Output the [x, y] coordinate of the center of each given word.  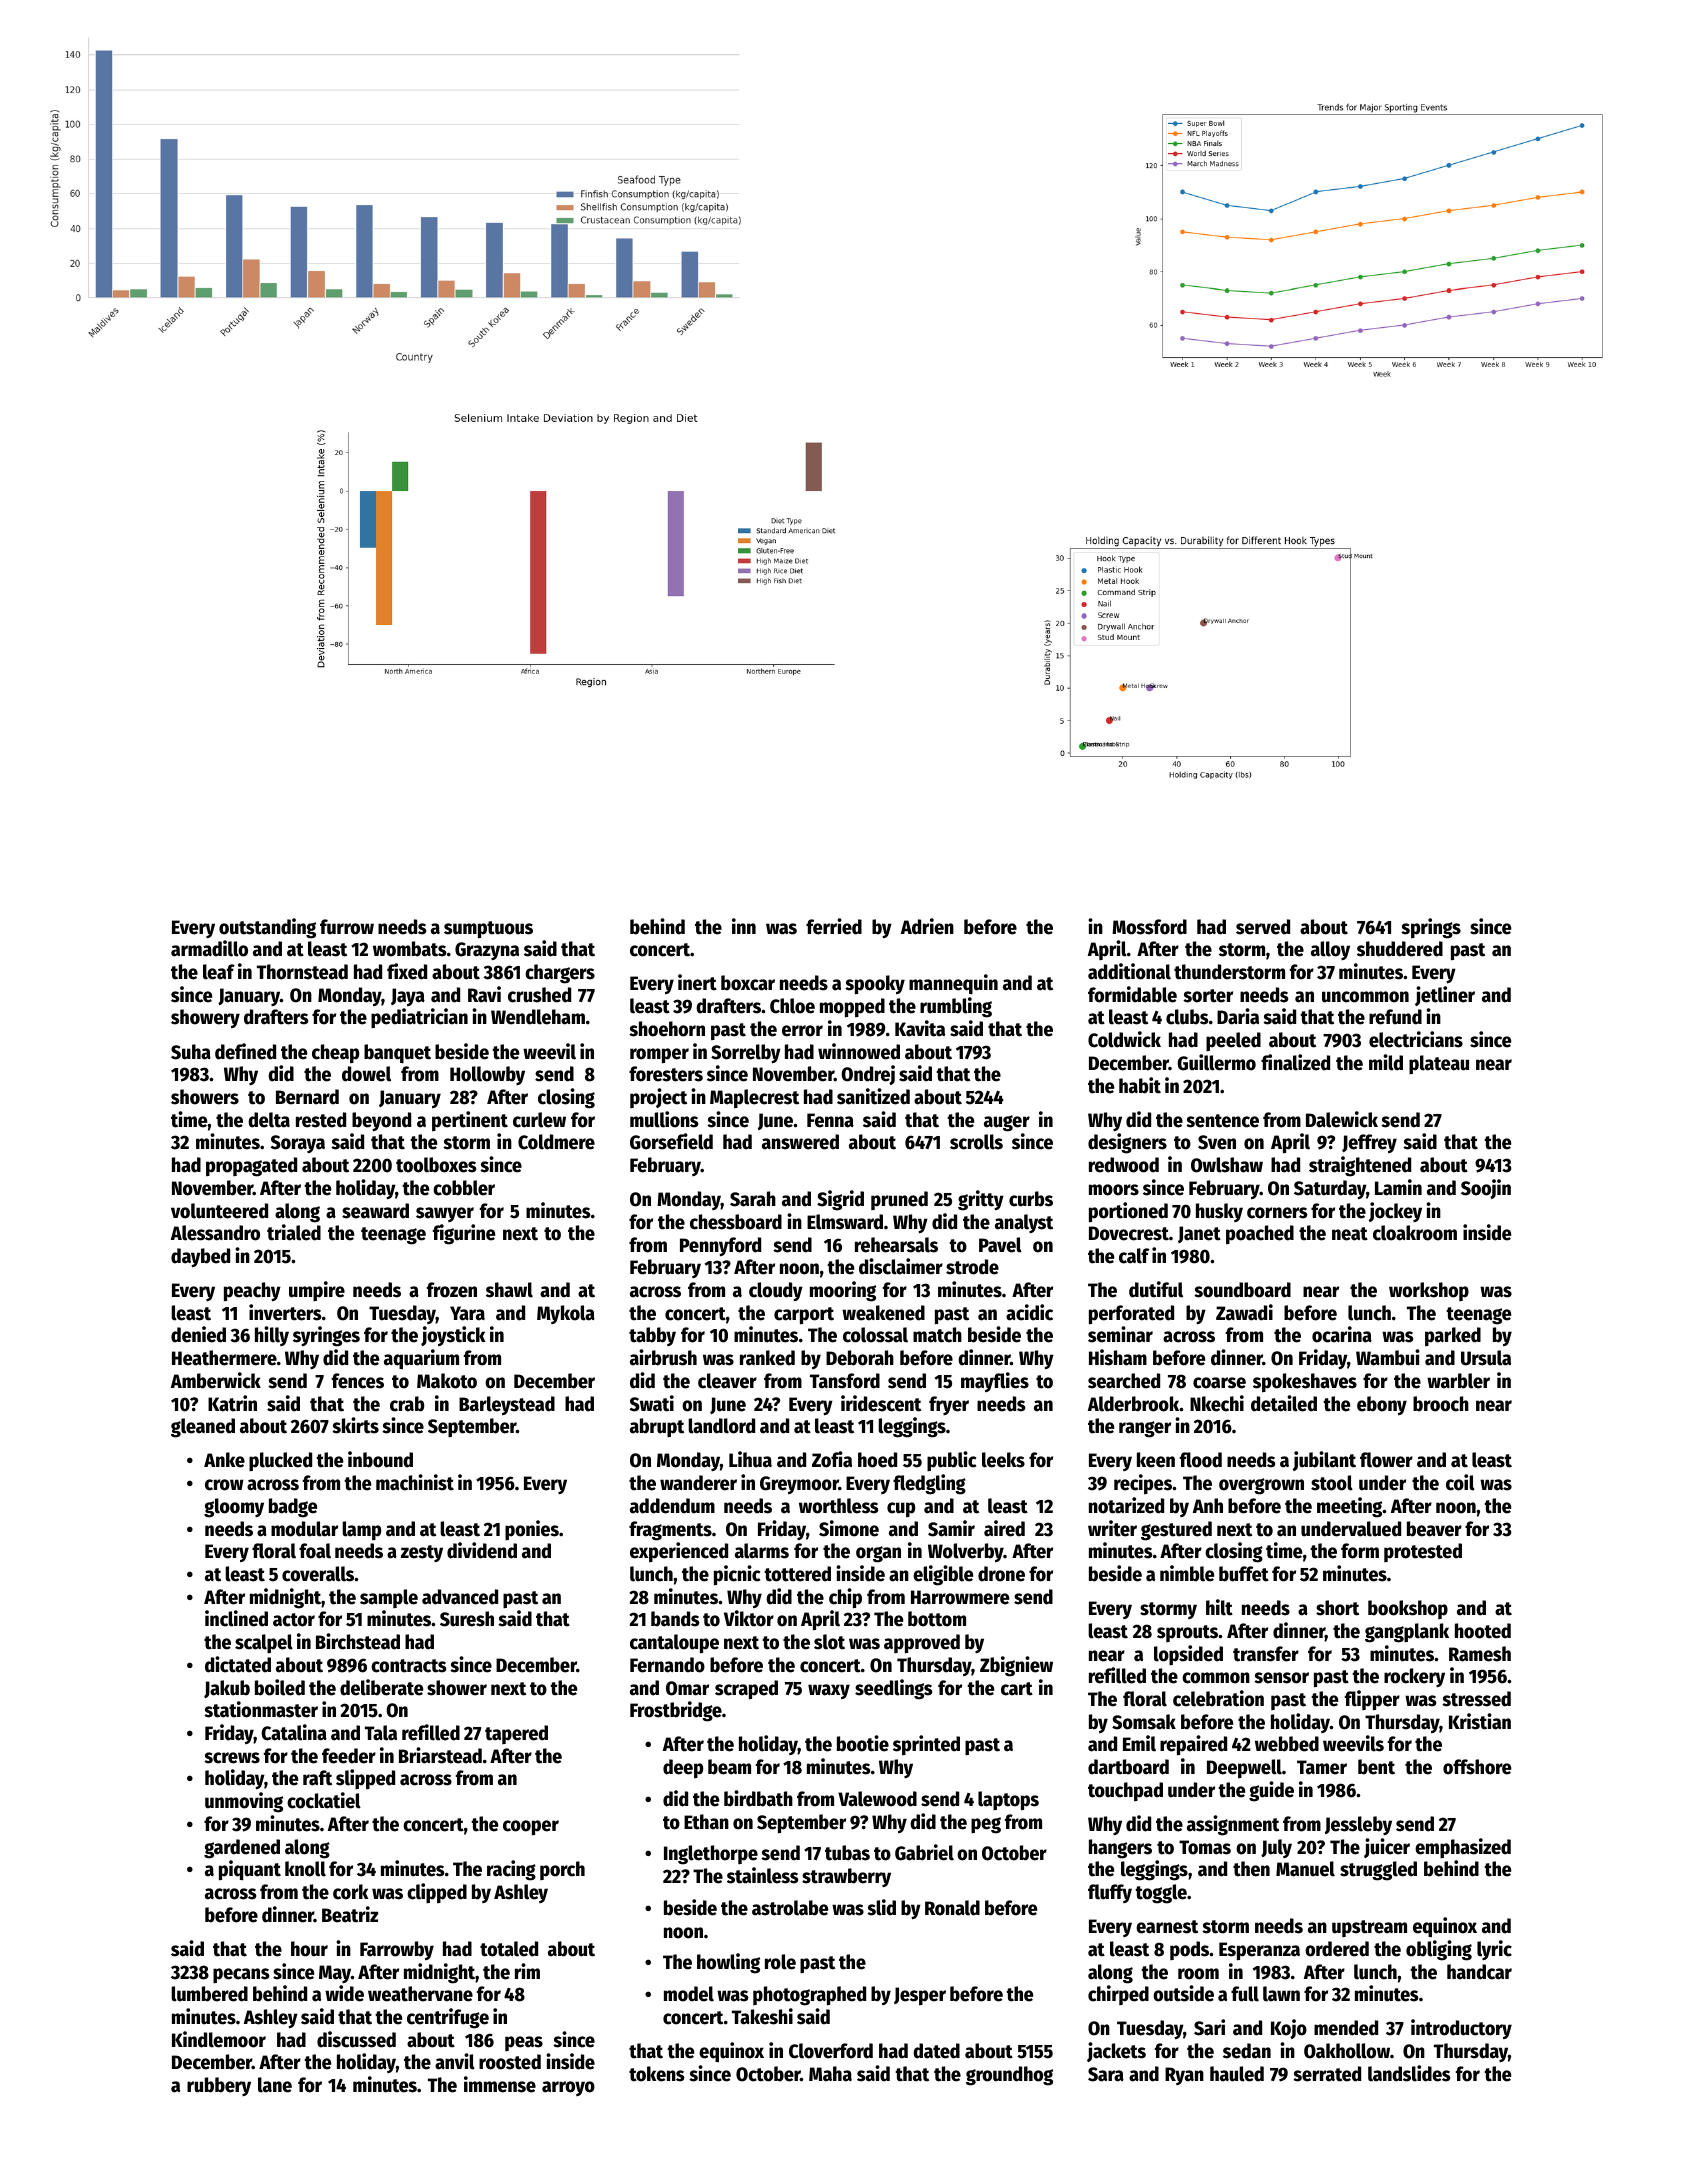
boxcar [748, 983]
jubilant [1324, 1461]
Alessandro [215, 1233]
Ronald [952, 1908]
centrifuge [448, 2018]
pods [1189, 1950]
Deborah [860, 1358]
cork [351, 1892]
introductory [1461, 2029]
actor [294, 1620]
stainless [762, 1875]
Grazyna [487, 951]
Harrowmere [960, 1597]
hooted [1483, 1631]
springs [1431, 928]
